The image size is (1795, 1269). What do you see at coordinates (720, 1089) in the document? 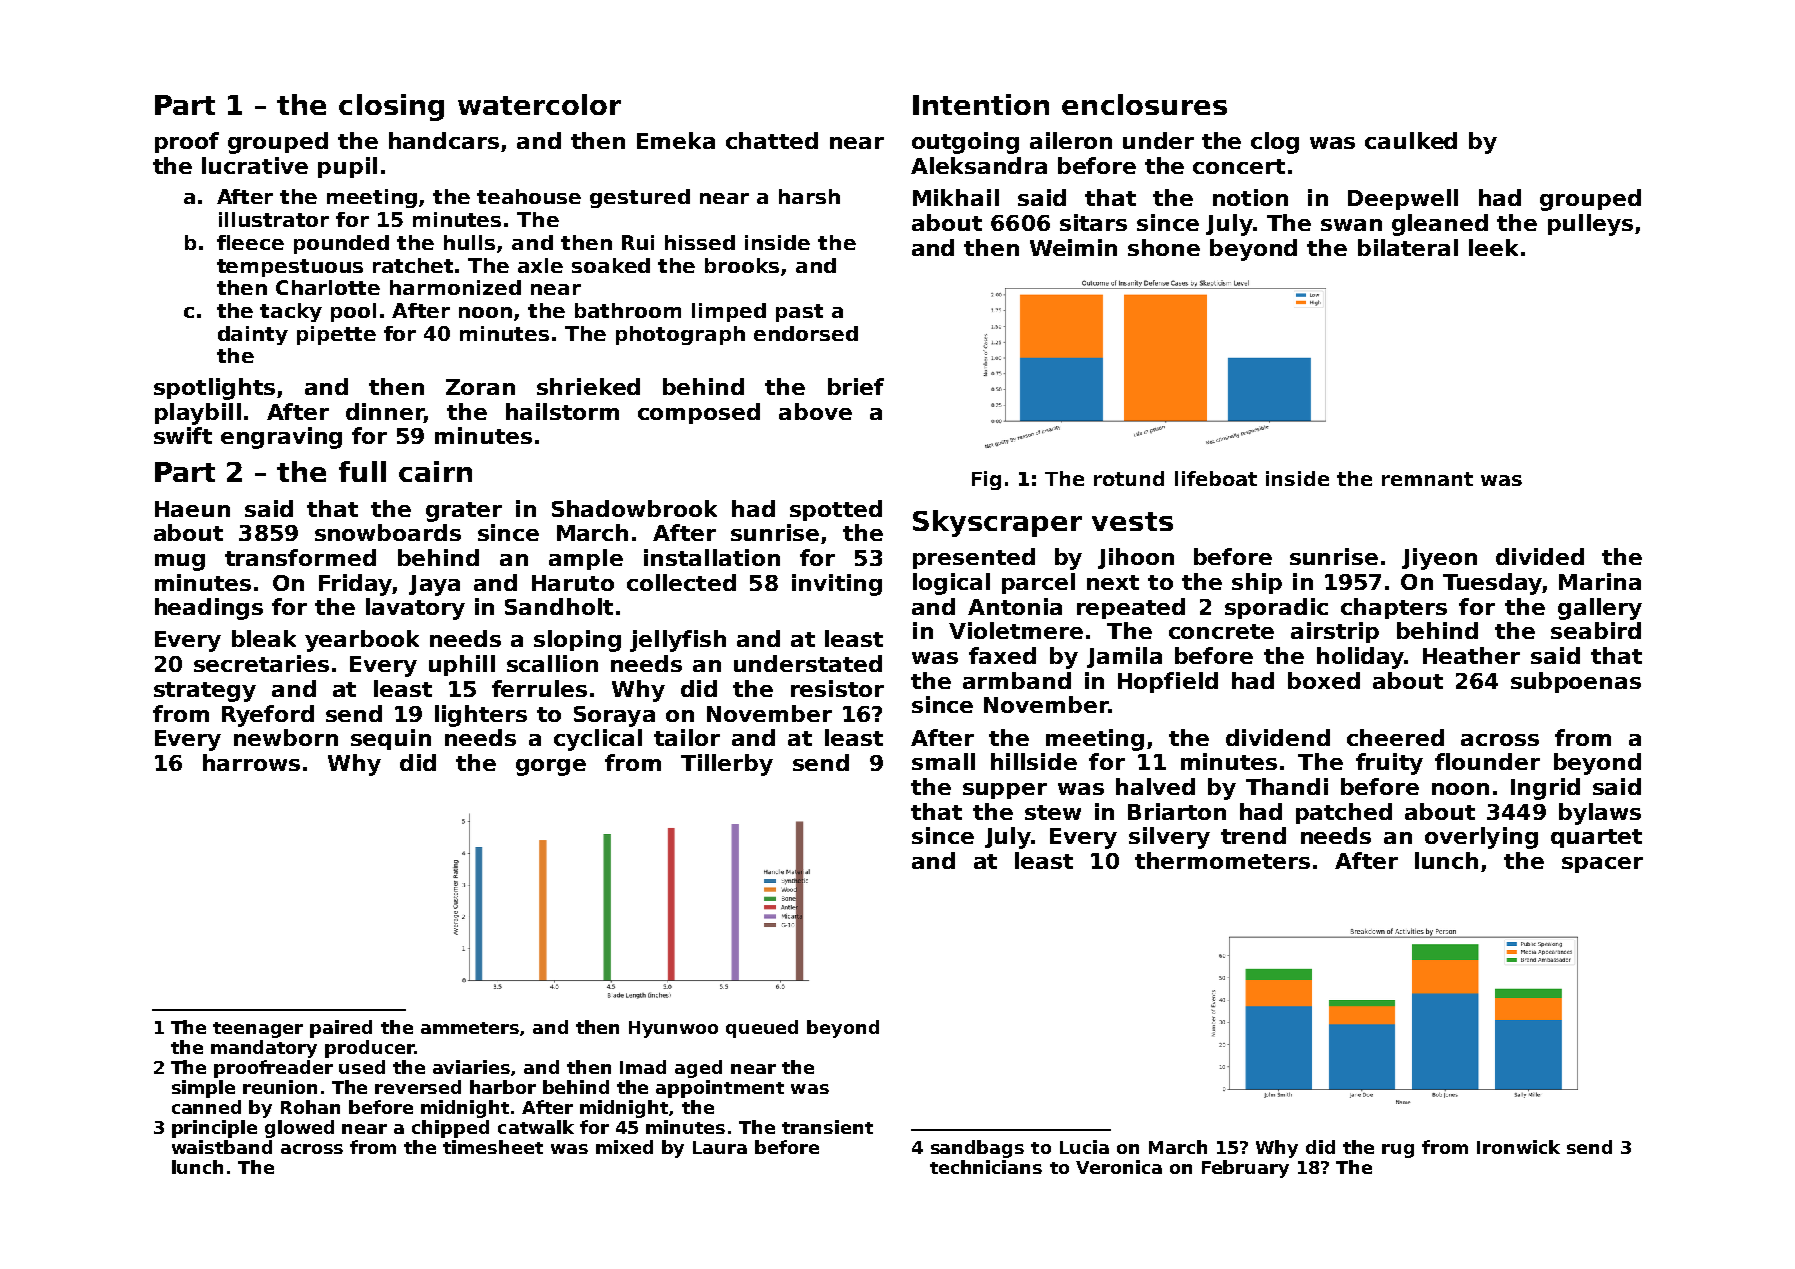
I see `appointment` at bounding box center [720, 1089].
